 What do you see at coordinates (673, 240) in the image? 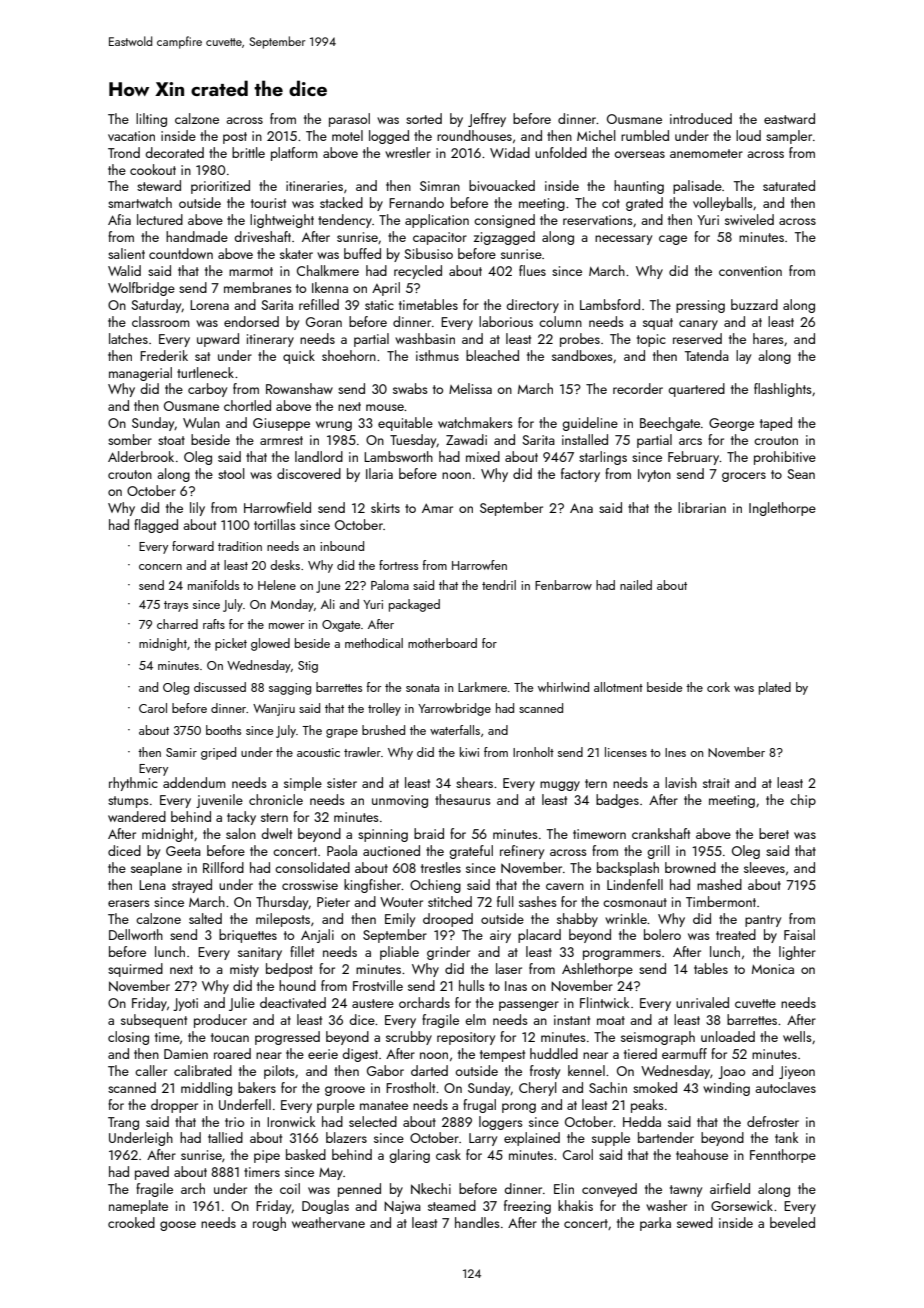
I see `cage` at bounding box center [673, 240].
